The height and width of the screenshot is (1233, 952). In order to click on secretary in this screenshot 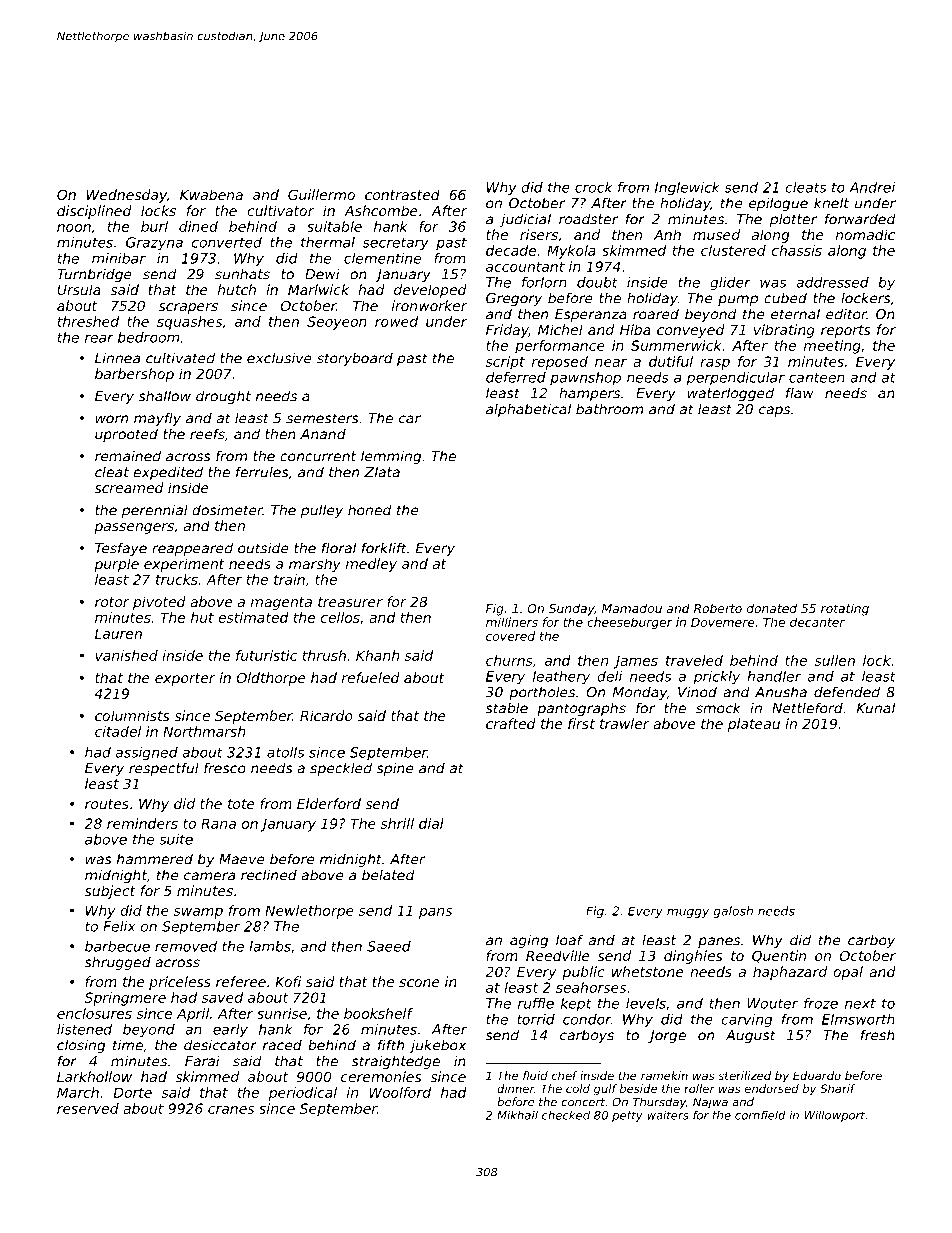, I will do `click(396, 244)`.
